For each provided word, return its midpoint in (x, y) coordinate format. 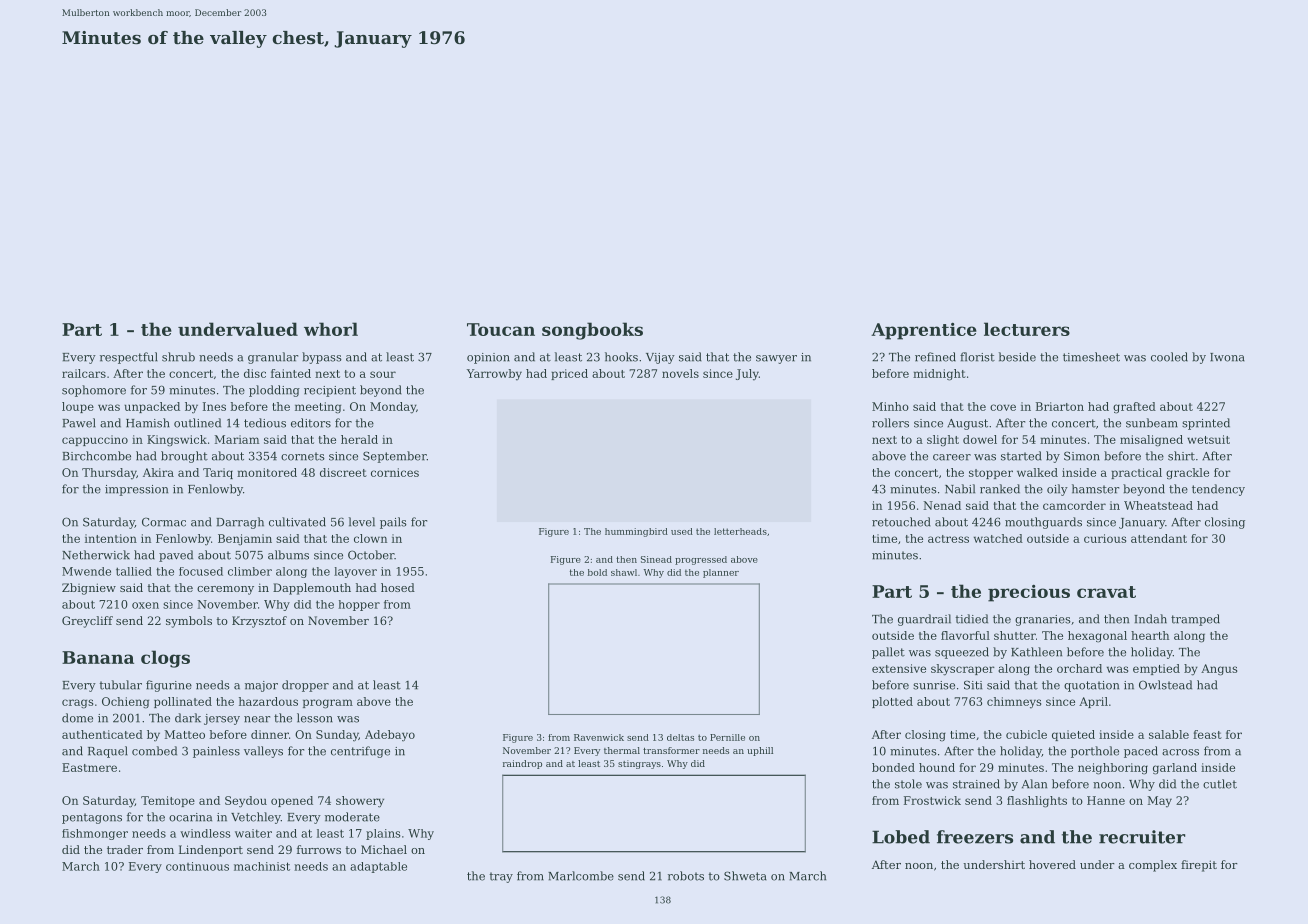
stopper (991, 474)
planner (721, 573)
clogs (165, 659)
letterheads (740, 531)
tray (501, 877)
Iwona (1227, 357)
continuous (197, 866)
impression (136, 490)
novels (680, 373)
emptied (1156, 669)
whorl (331, 329)
